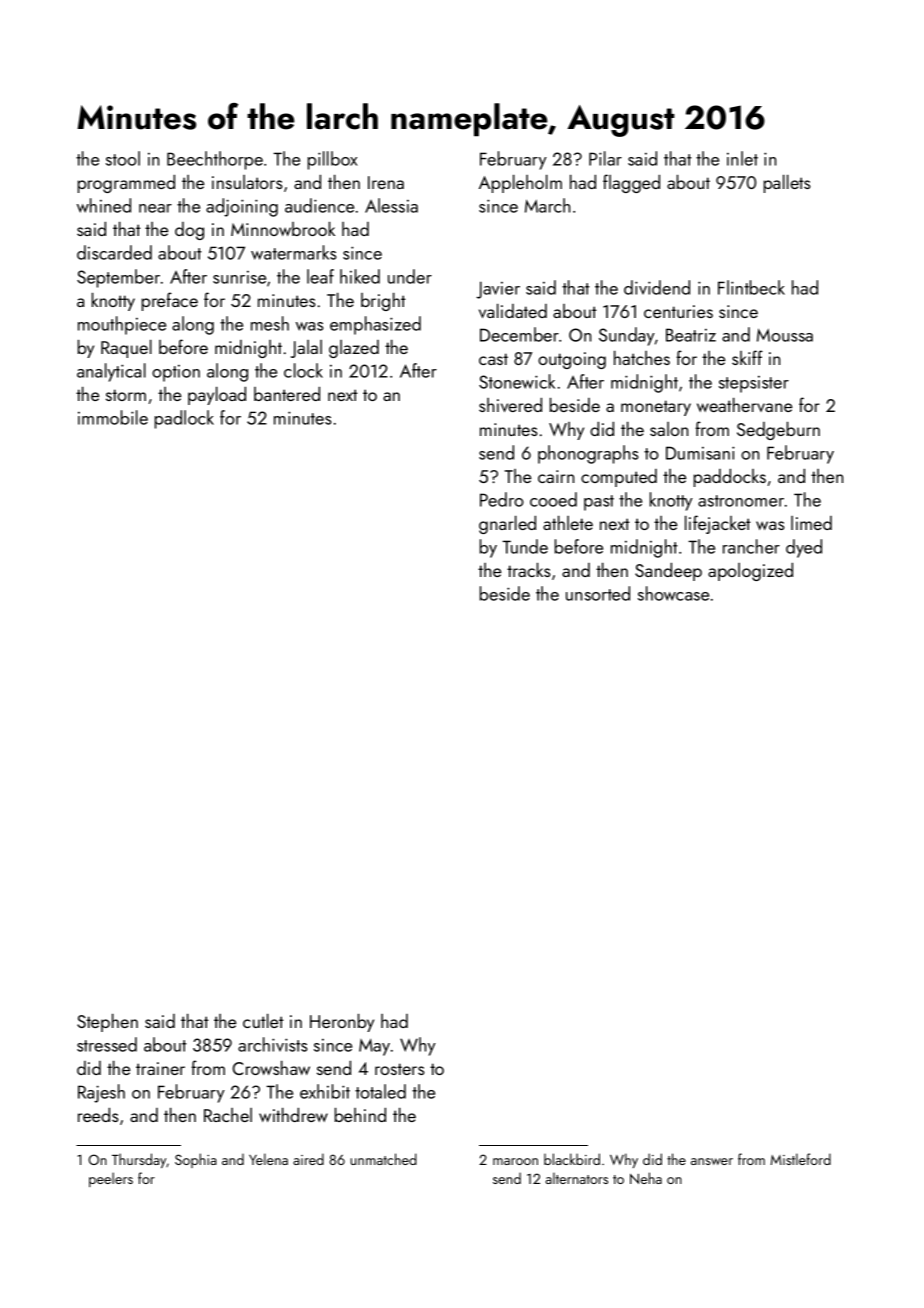  I want to click on skiff, so click(747, 357).
